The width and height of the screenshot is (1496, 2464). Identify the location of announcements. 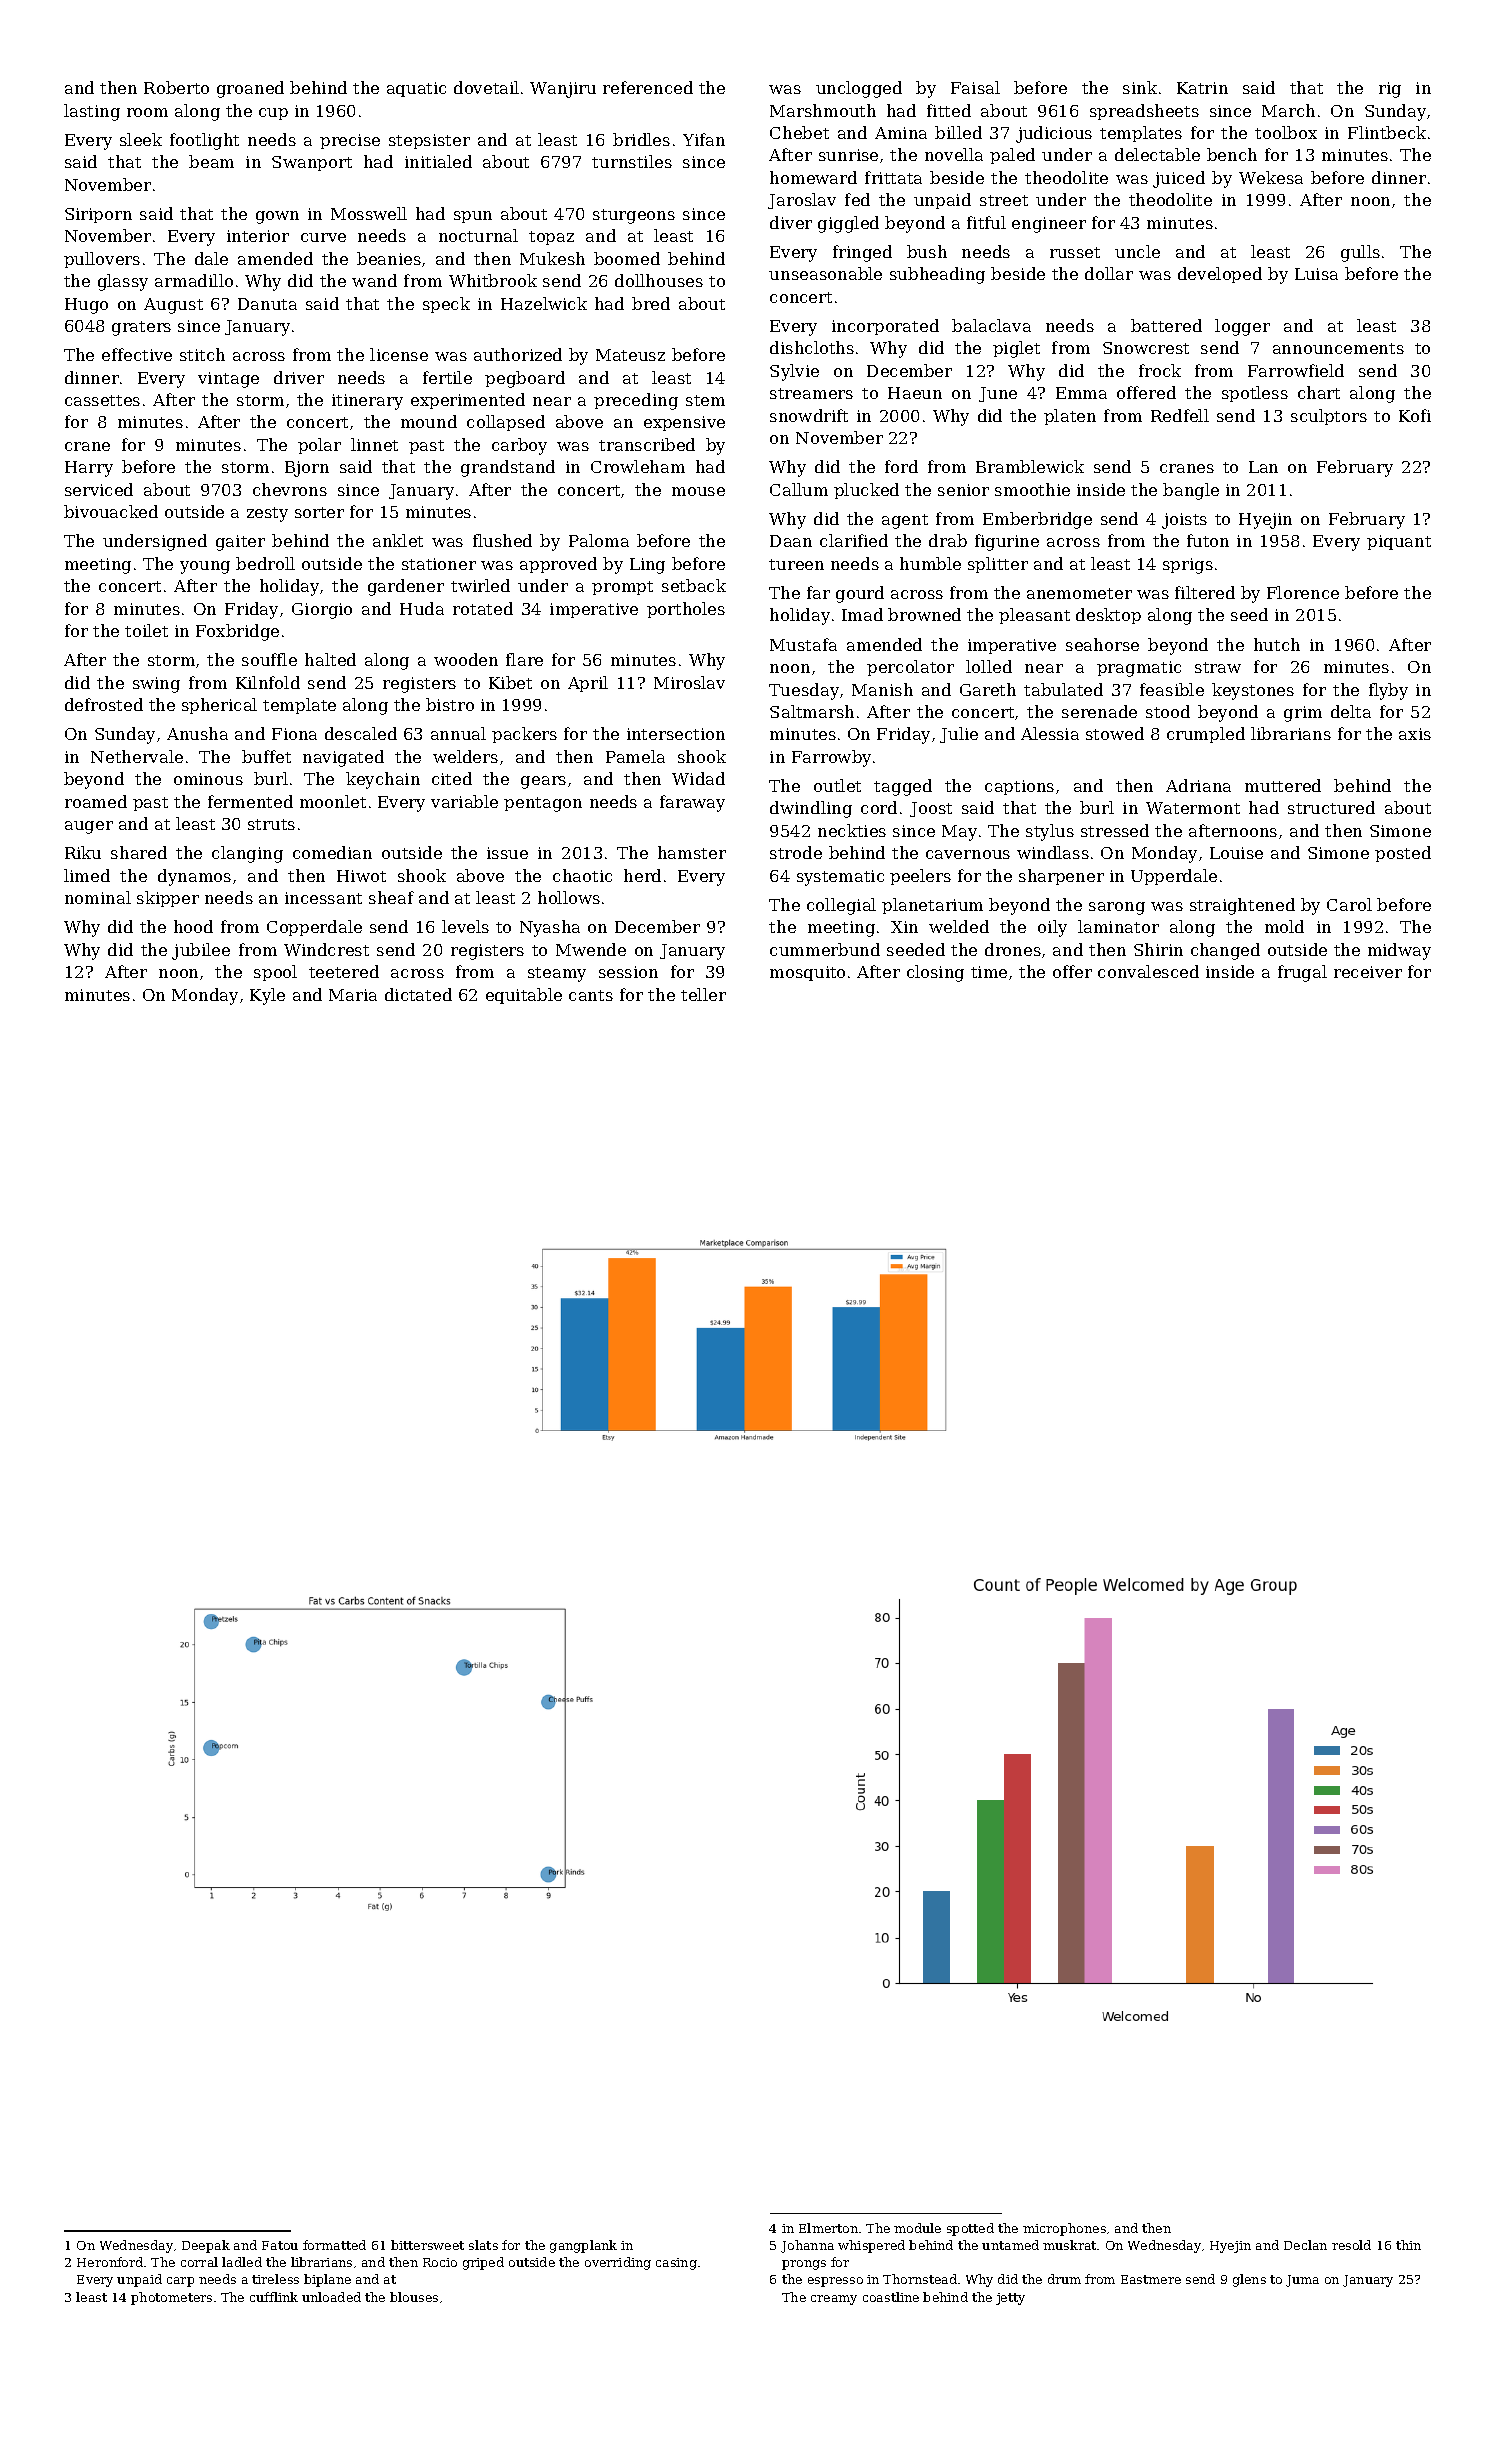
(1338, 348).
